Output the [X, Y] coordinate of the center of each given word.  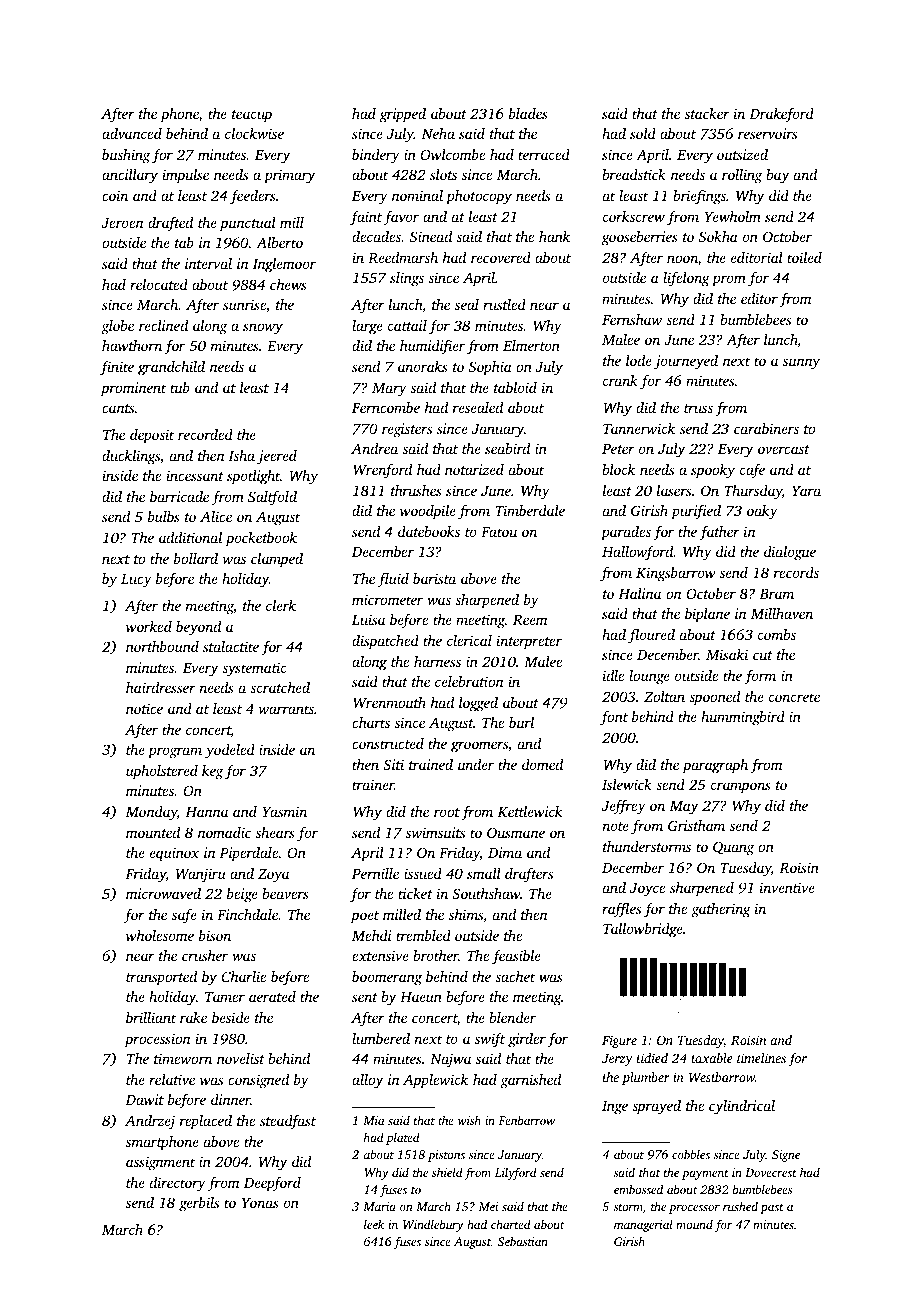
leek [374, 1224]
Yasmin [284, 811]
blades [528, 113]
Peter [618, 449]
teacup [252, 116]
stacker [707, 113]
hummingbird [743, 718]
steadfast [288, 1122]
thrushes [416, 490]
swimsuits [435, 832]
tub [180, 387]
